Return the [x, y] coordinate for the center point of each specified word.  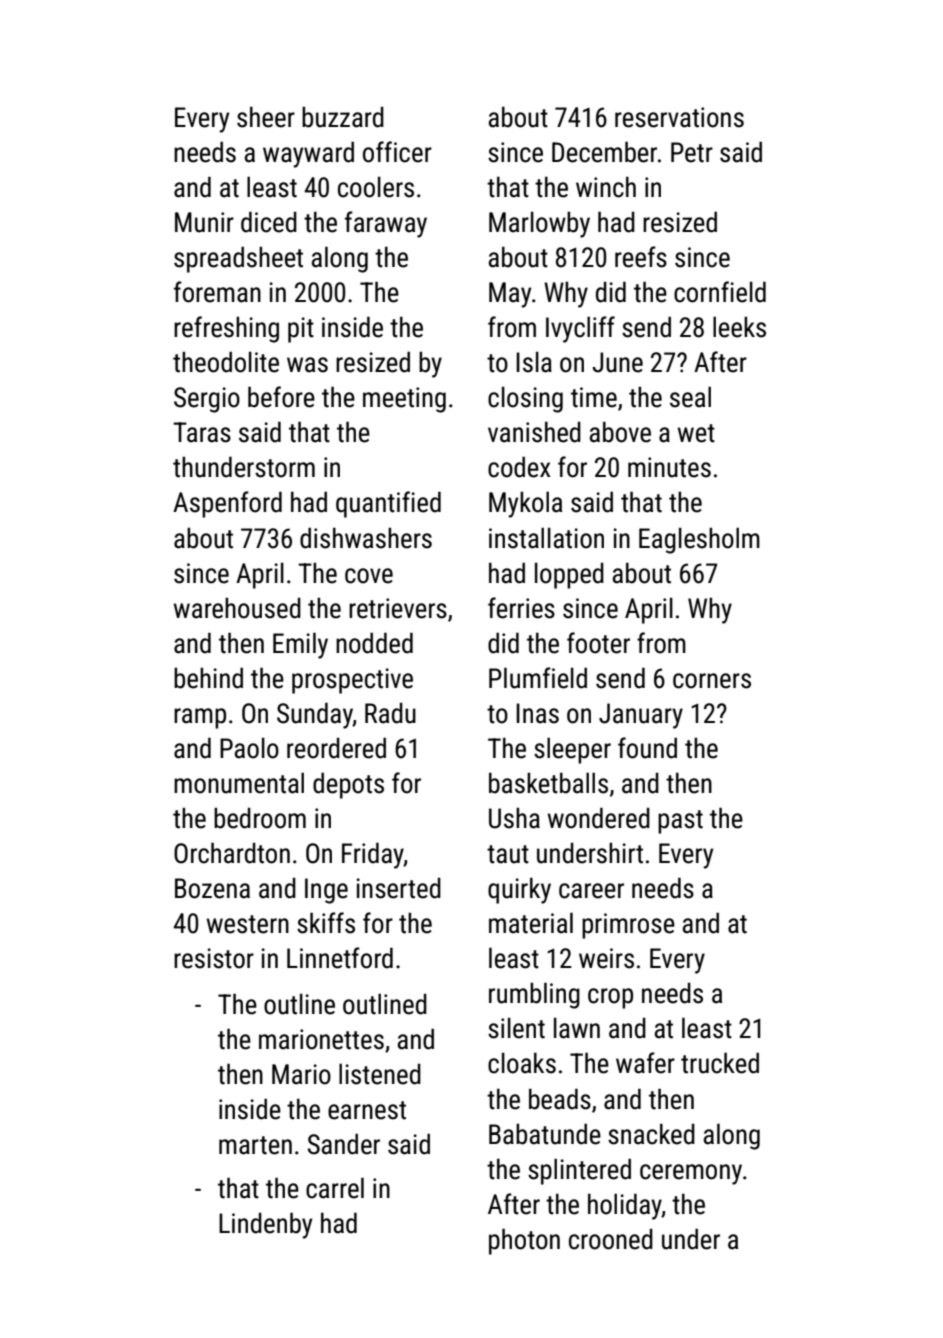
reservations [679, 117]
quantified [388, 504]
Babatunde [545, 1134]
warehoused [237, 608]
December [604, 152]
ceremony [691, 1174]
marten [255, 1145]
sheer [266, 117]
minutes [669, 467]
